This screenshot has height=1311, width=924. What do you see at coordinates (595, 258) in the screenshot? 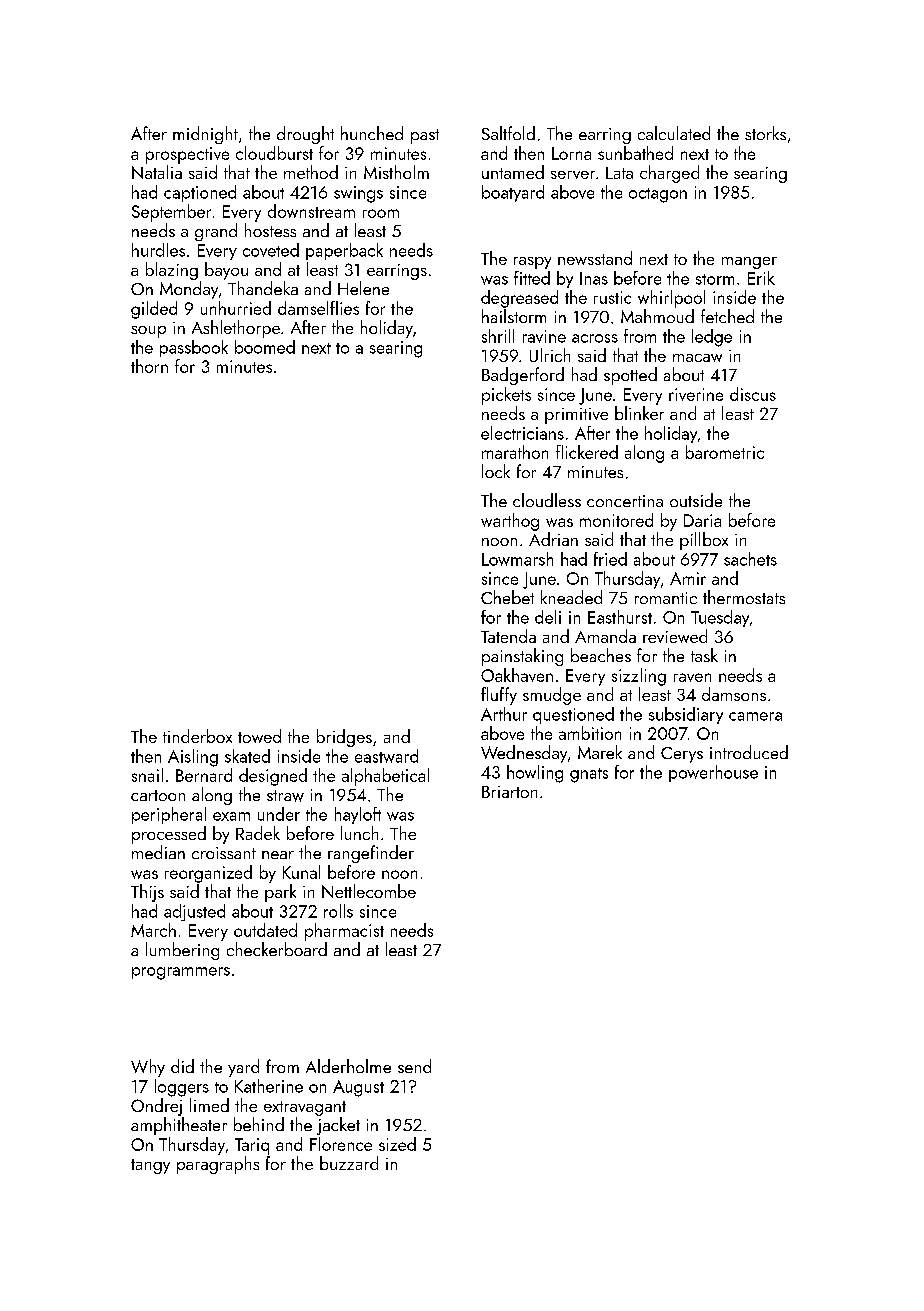
I see `newsstand` at bounding box center [595, 258].
